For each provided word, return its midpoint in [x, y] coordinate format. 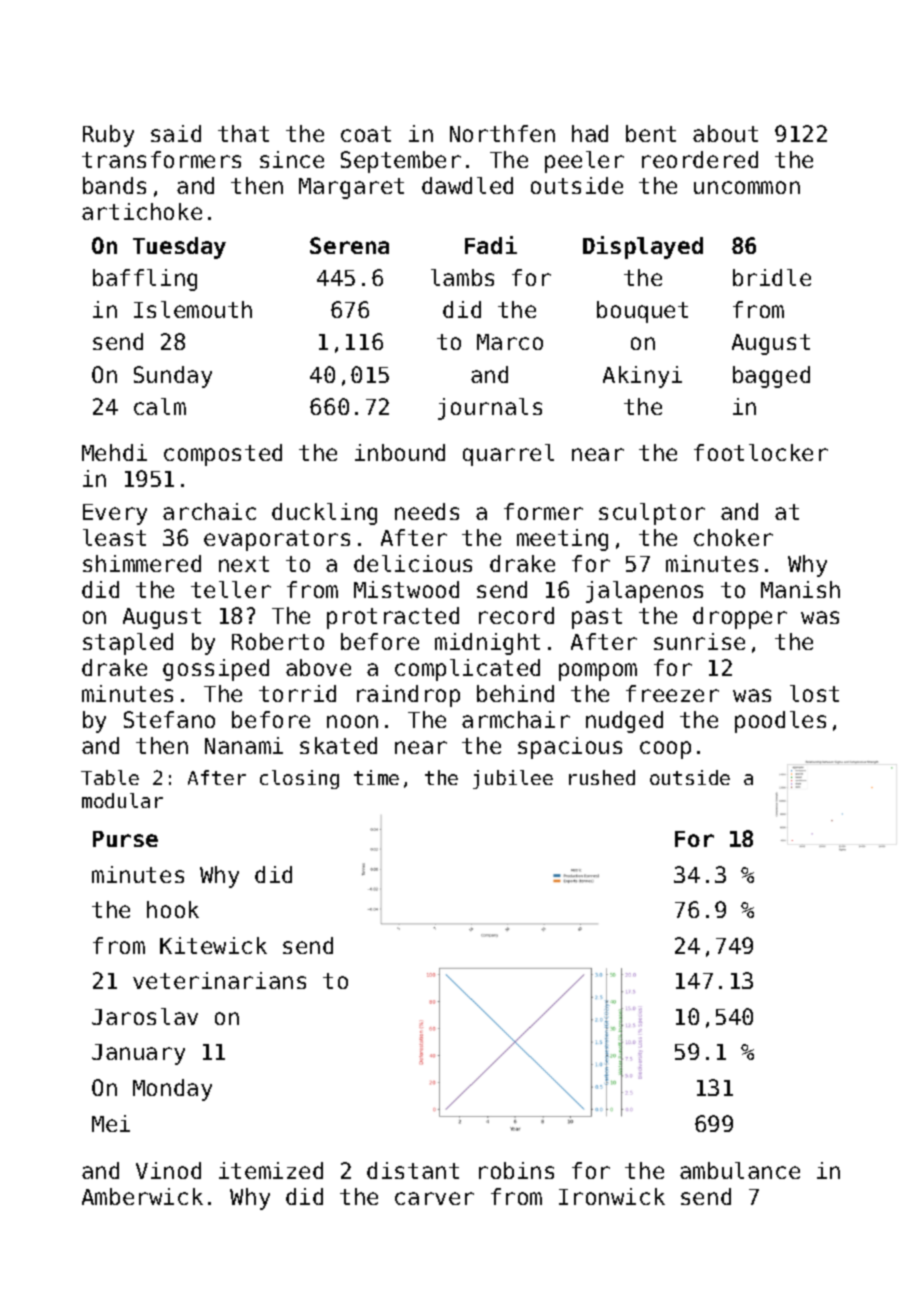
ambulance [740, 1170]
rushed [602, 777]
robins [516, 1170]
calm [160, 406]
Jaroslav [145, 1016]
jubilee [513, 779]
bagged [771, 377]
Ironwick [612, 1196]
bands [114, 185]
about [725, 133]
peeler [584, 162]
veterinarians [219, 980]
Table [110, 777]
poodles [780, 722]
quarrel [508, 455]
